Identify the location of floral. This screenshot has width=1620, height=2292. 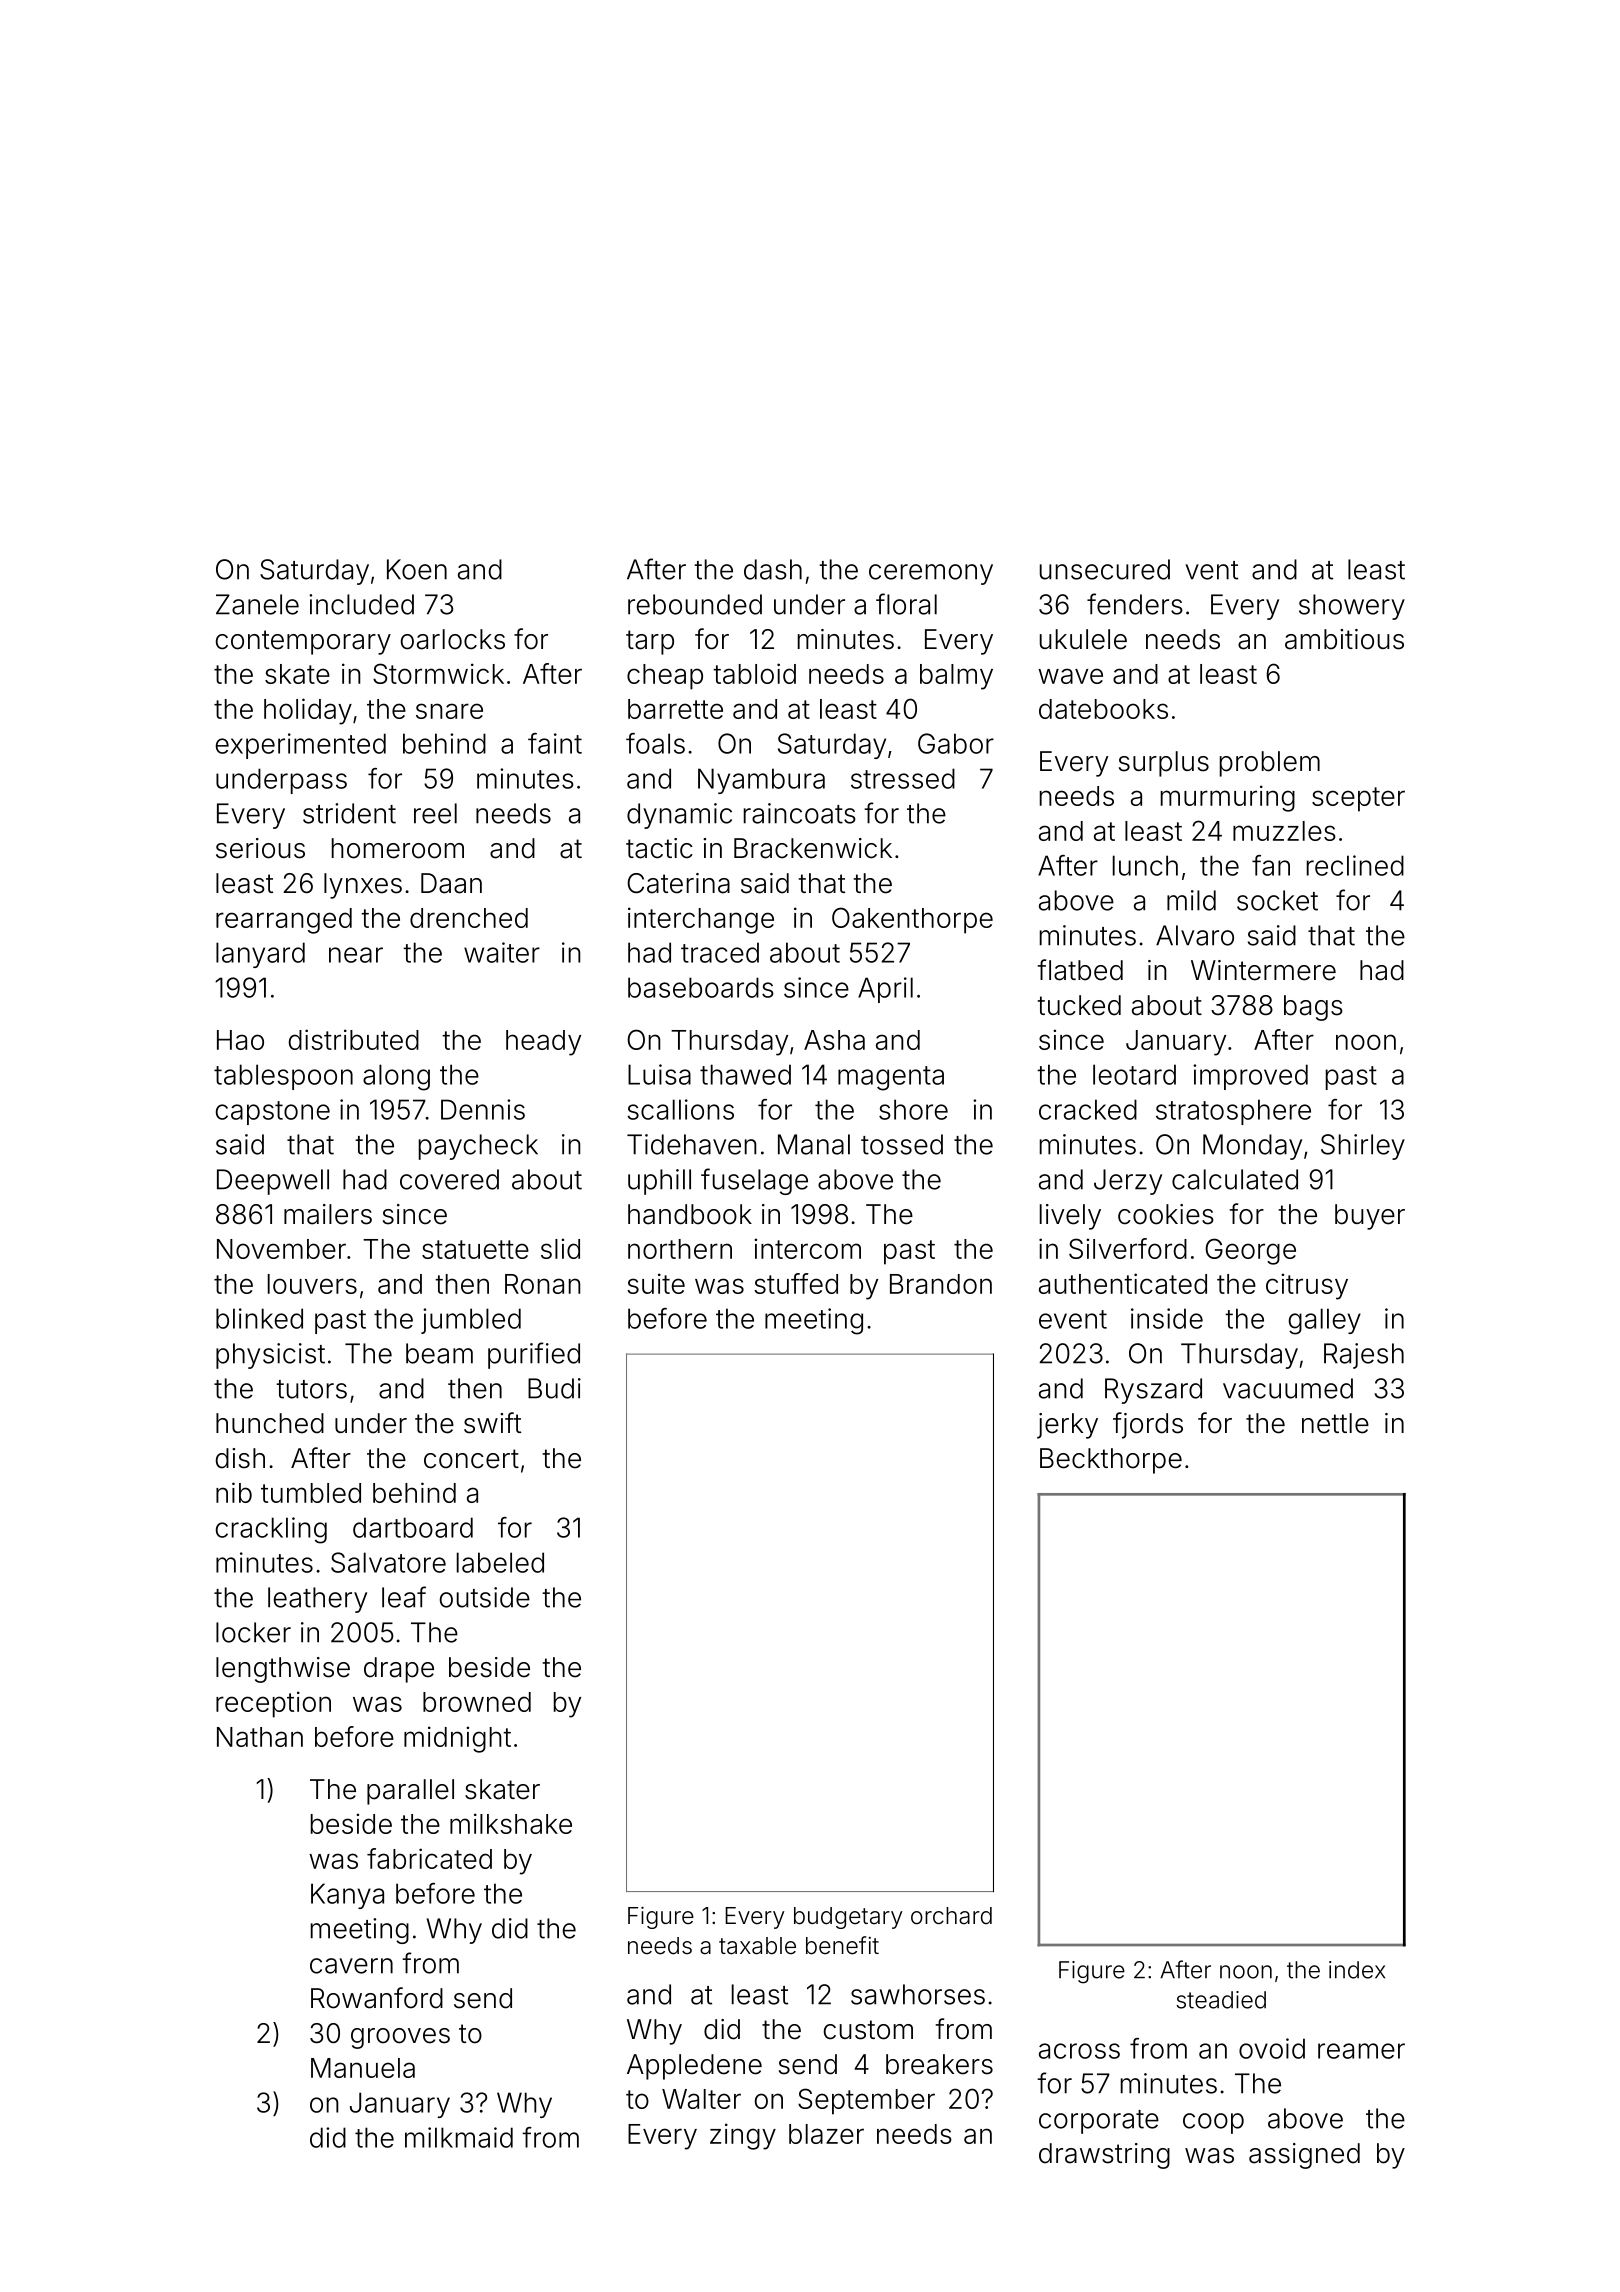
(906, 604).
